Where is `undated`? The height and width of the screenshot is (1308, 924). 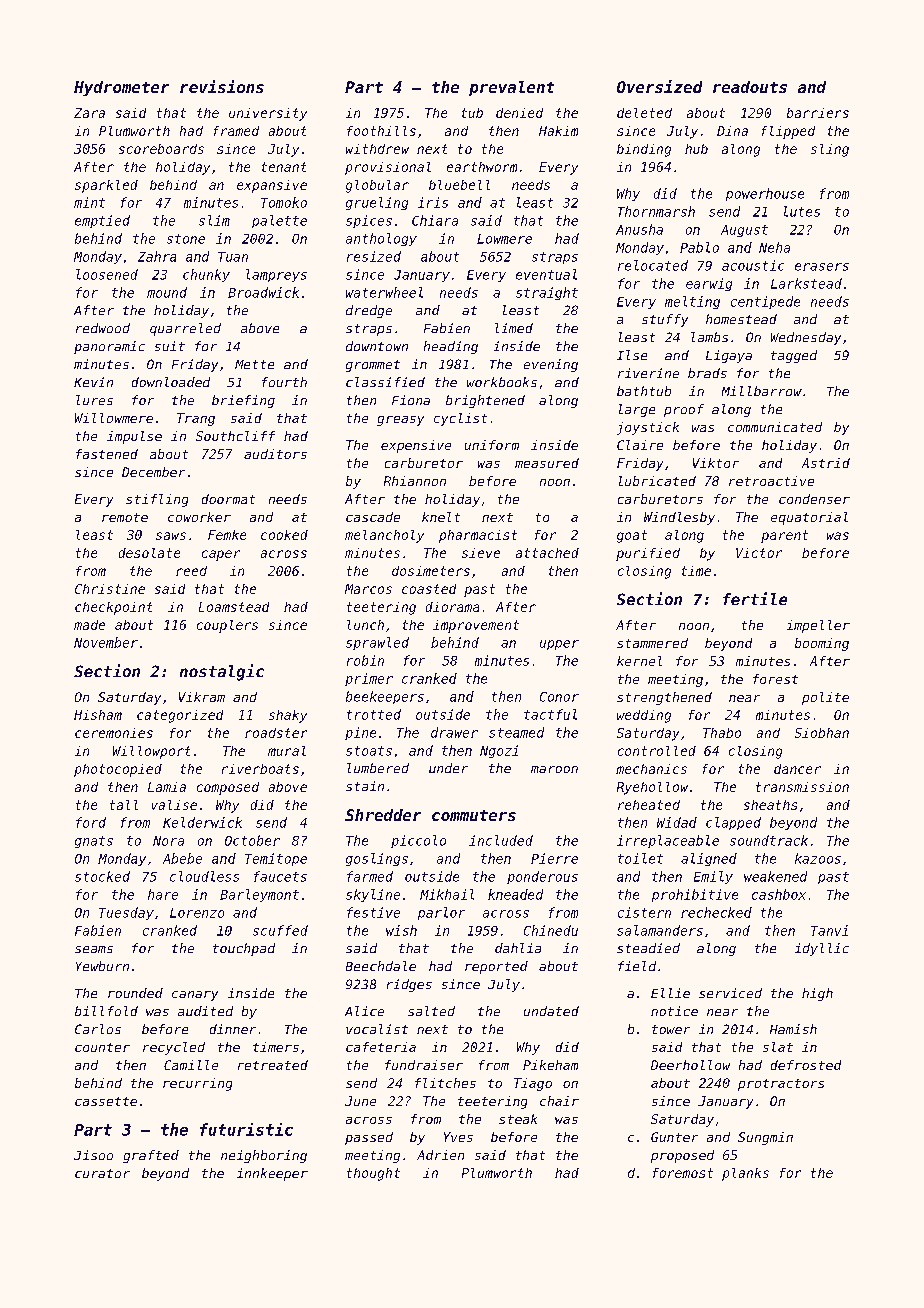 undated is located at coordinates (551, 1011).
